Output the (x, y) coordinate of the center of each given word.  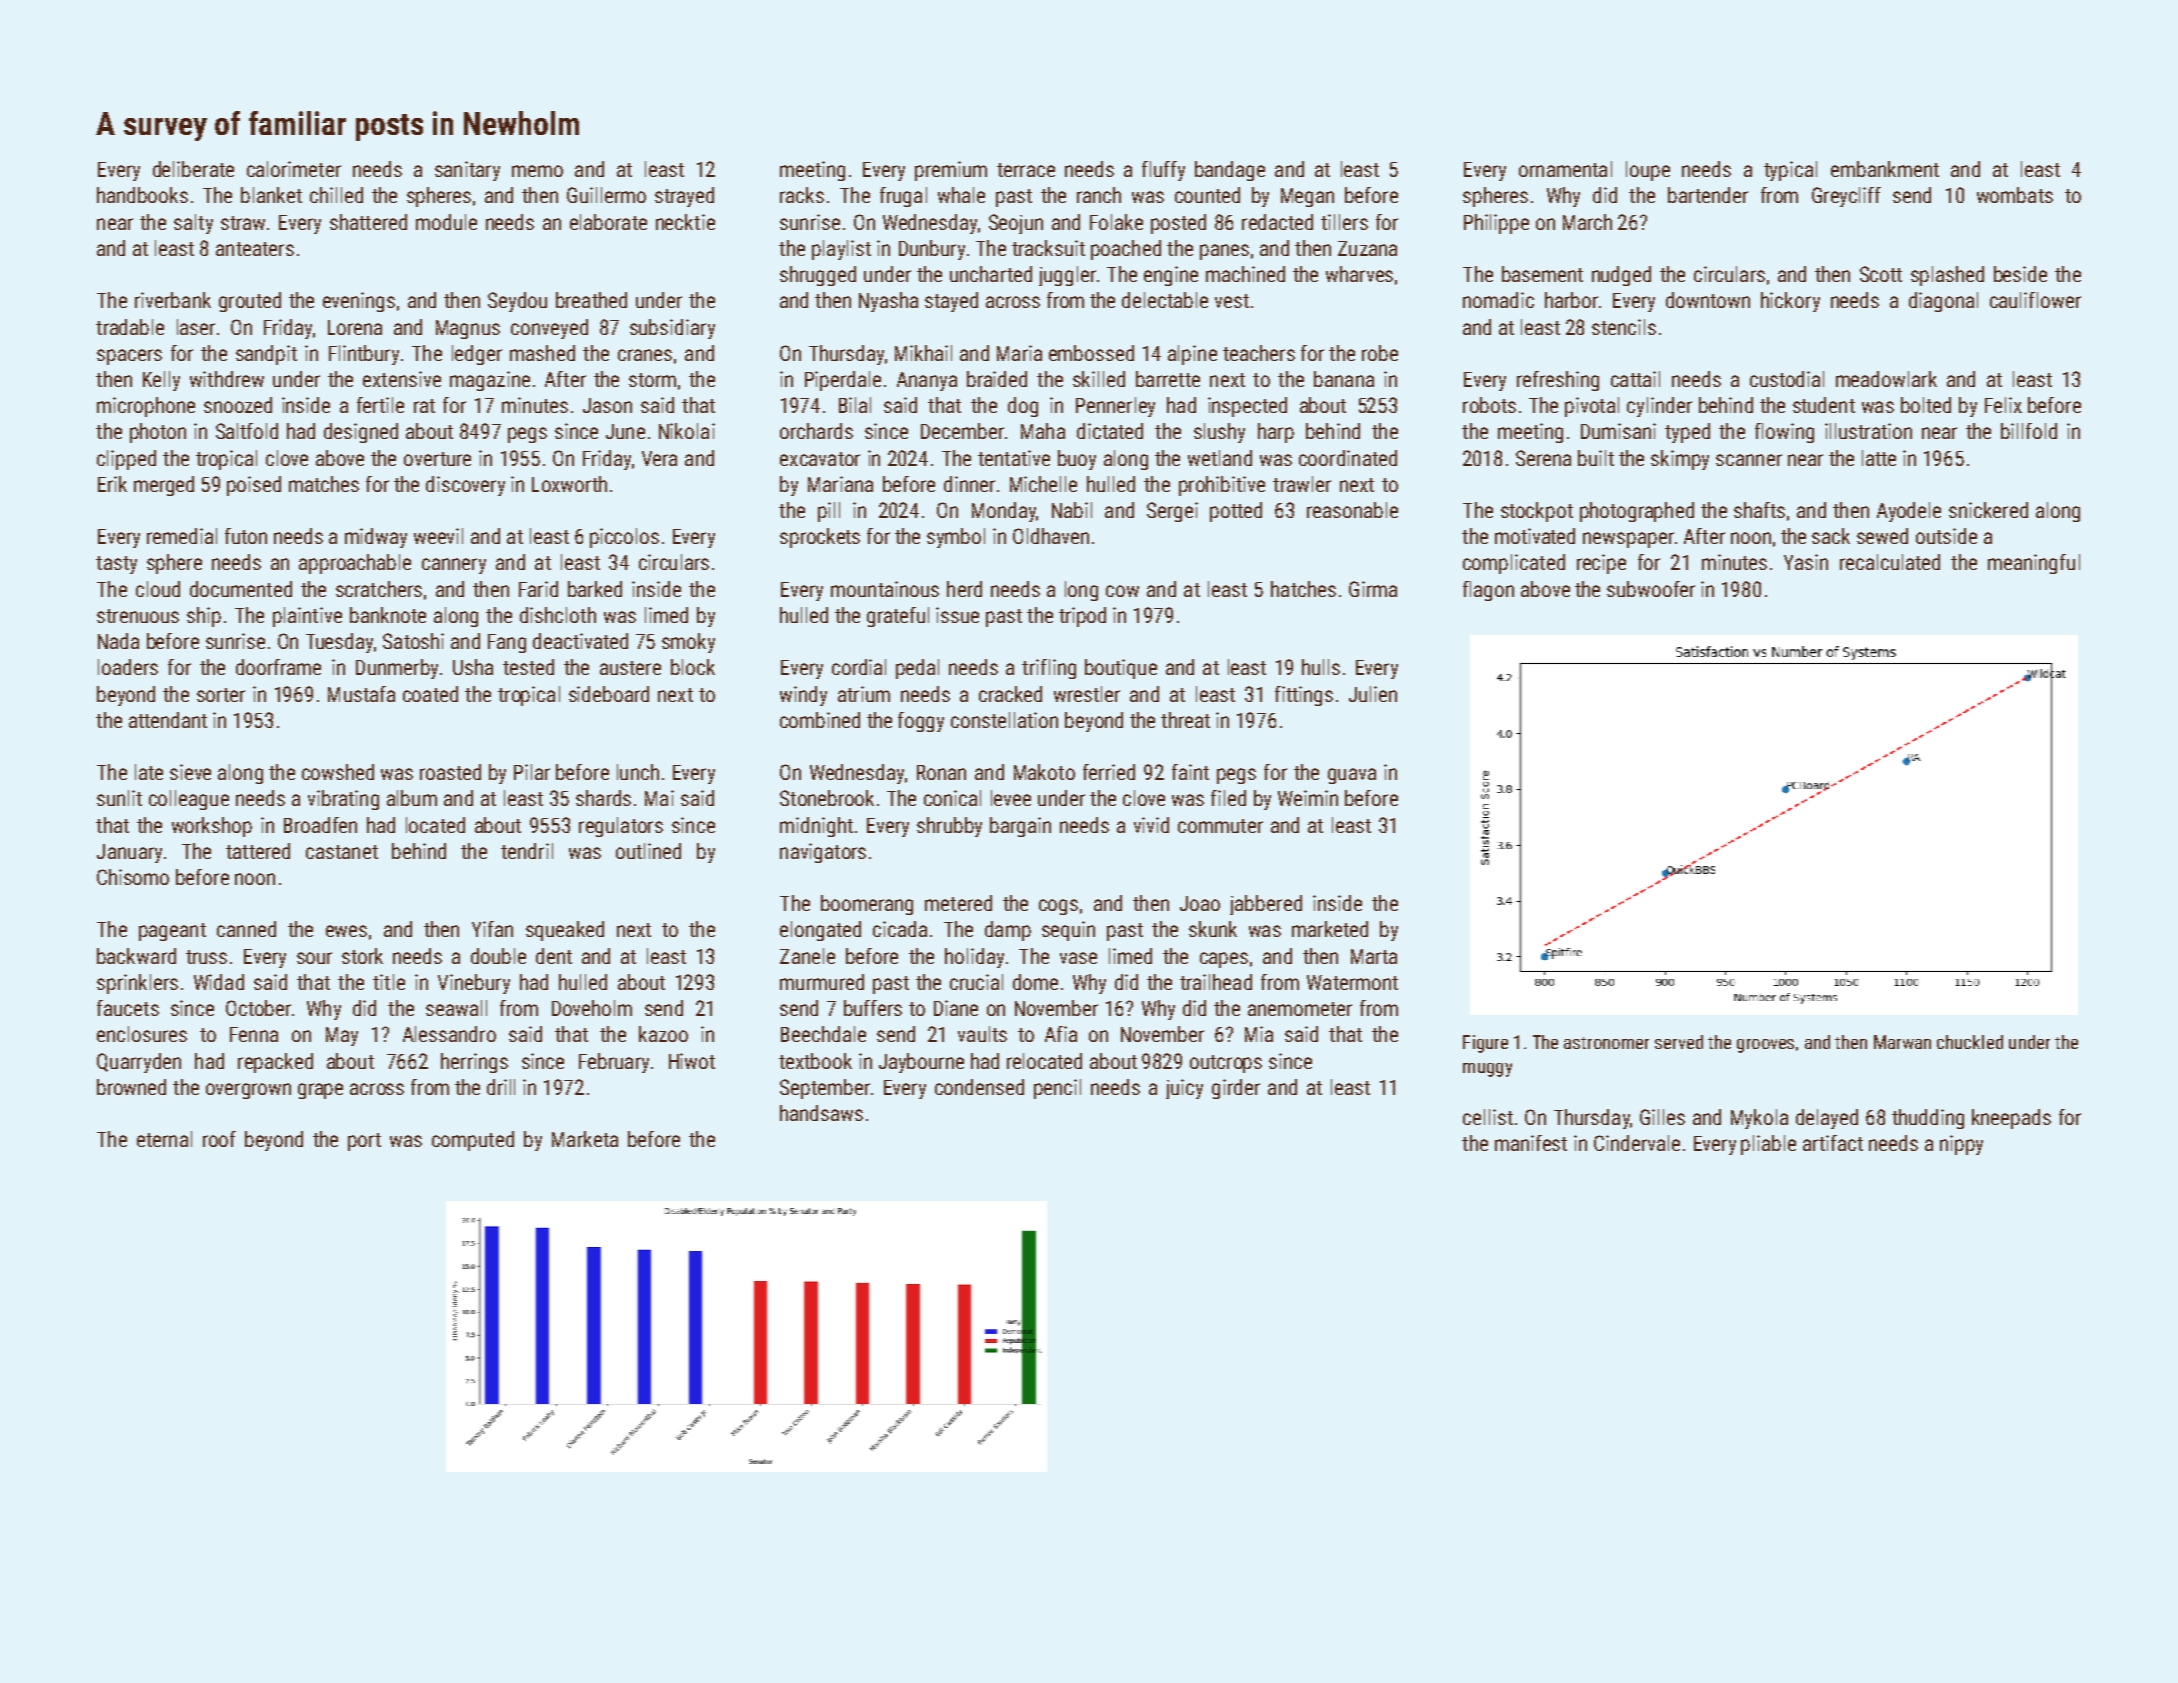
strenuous (138, 616)
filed (1228, 798)
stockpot (1537, 512)
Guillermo (606, 195)
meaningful (2034, 564)
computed (473, 1141)
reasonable (1352, 510)
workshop (212, 827)
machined (1245, 274)
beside (2020, 274)
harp (1276, 433)
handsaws (821, 1113)
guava (1352, 776)
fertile (380, 405)
